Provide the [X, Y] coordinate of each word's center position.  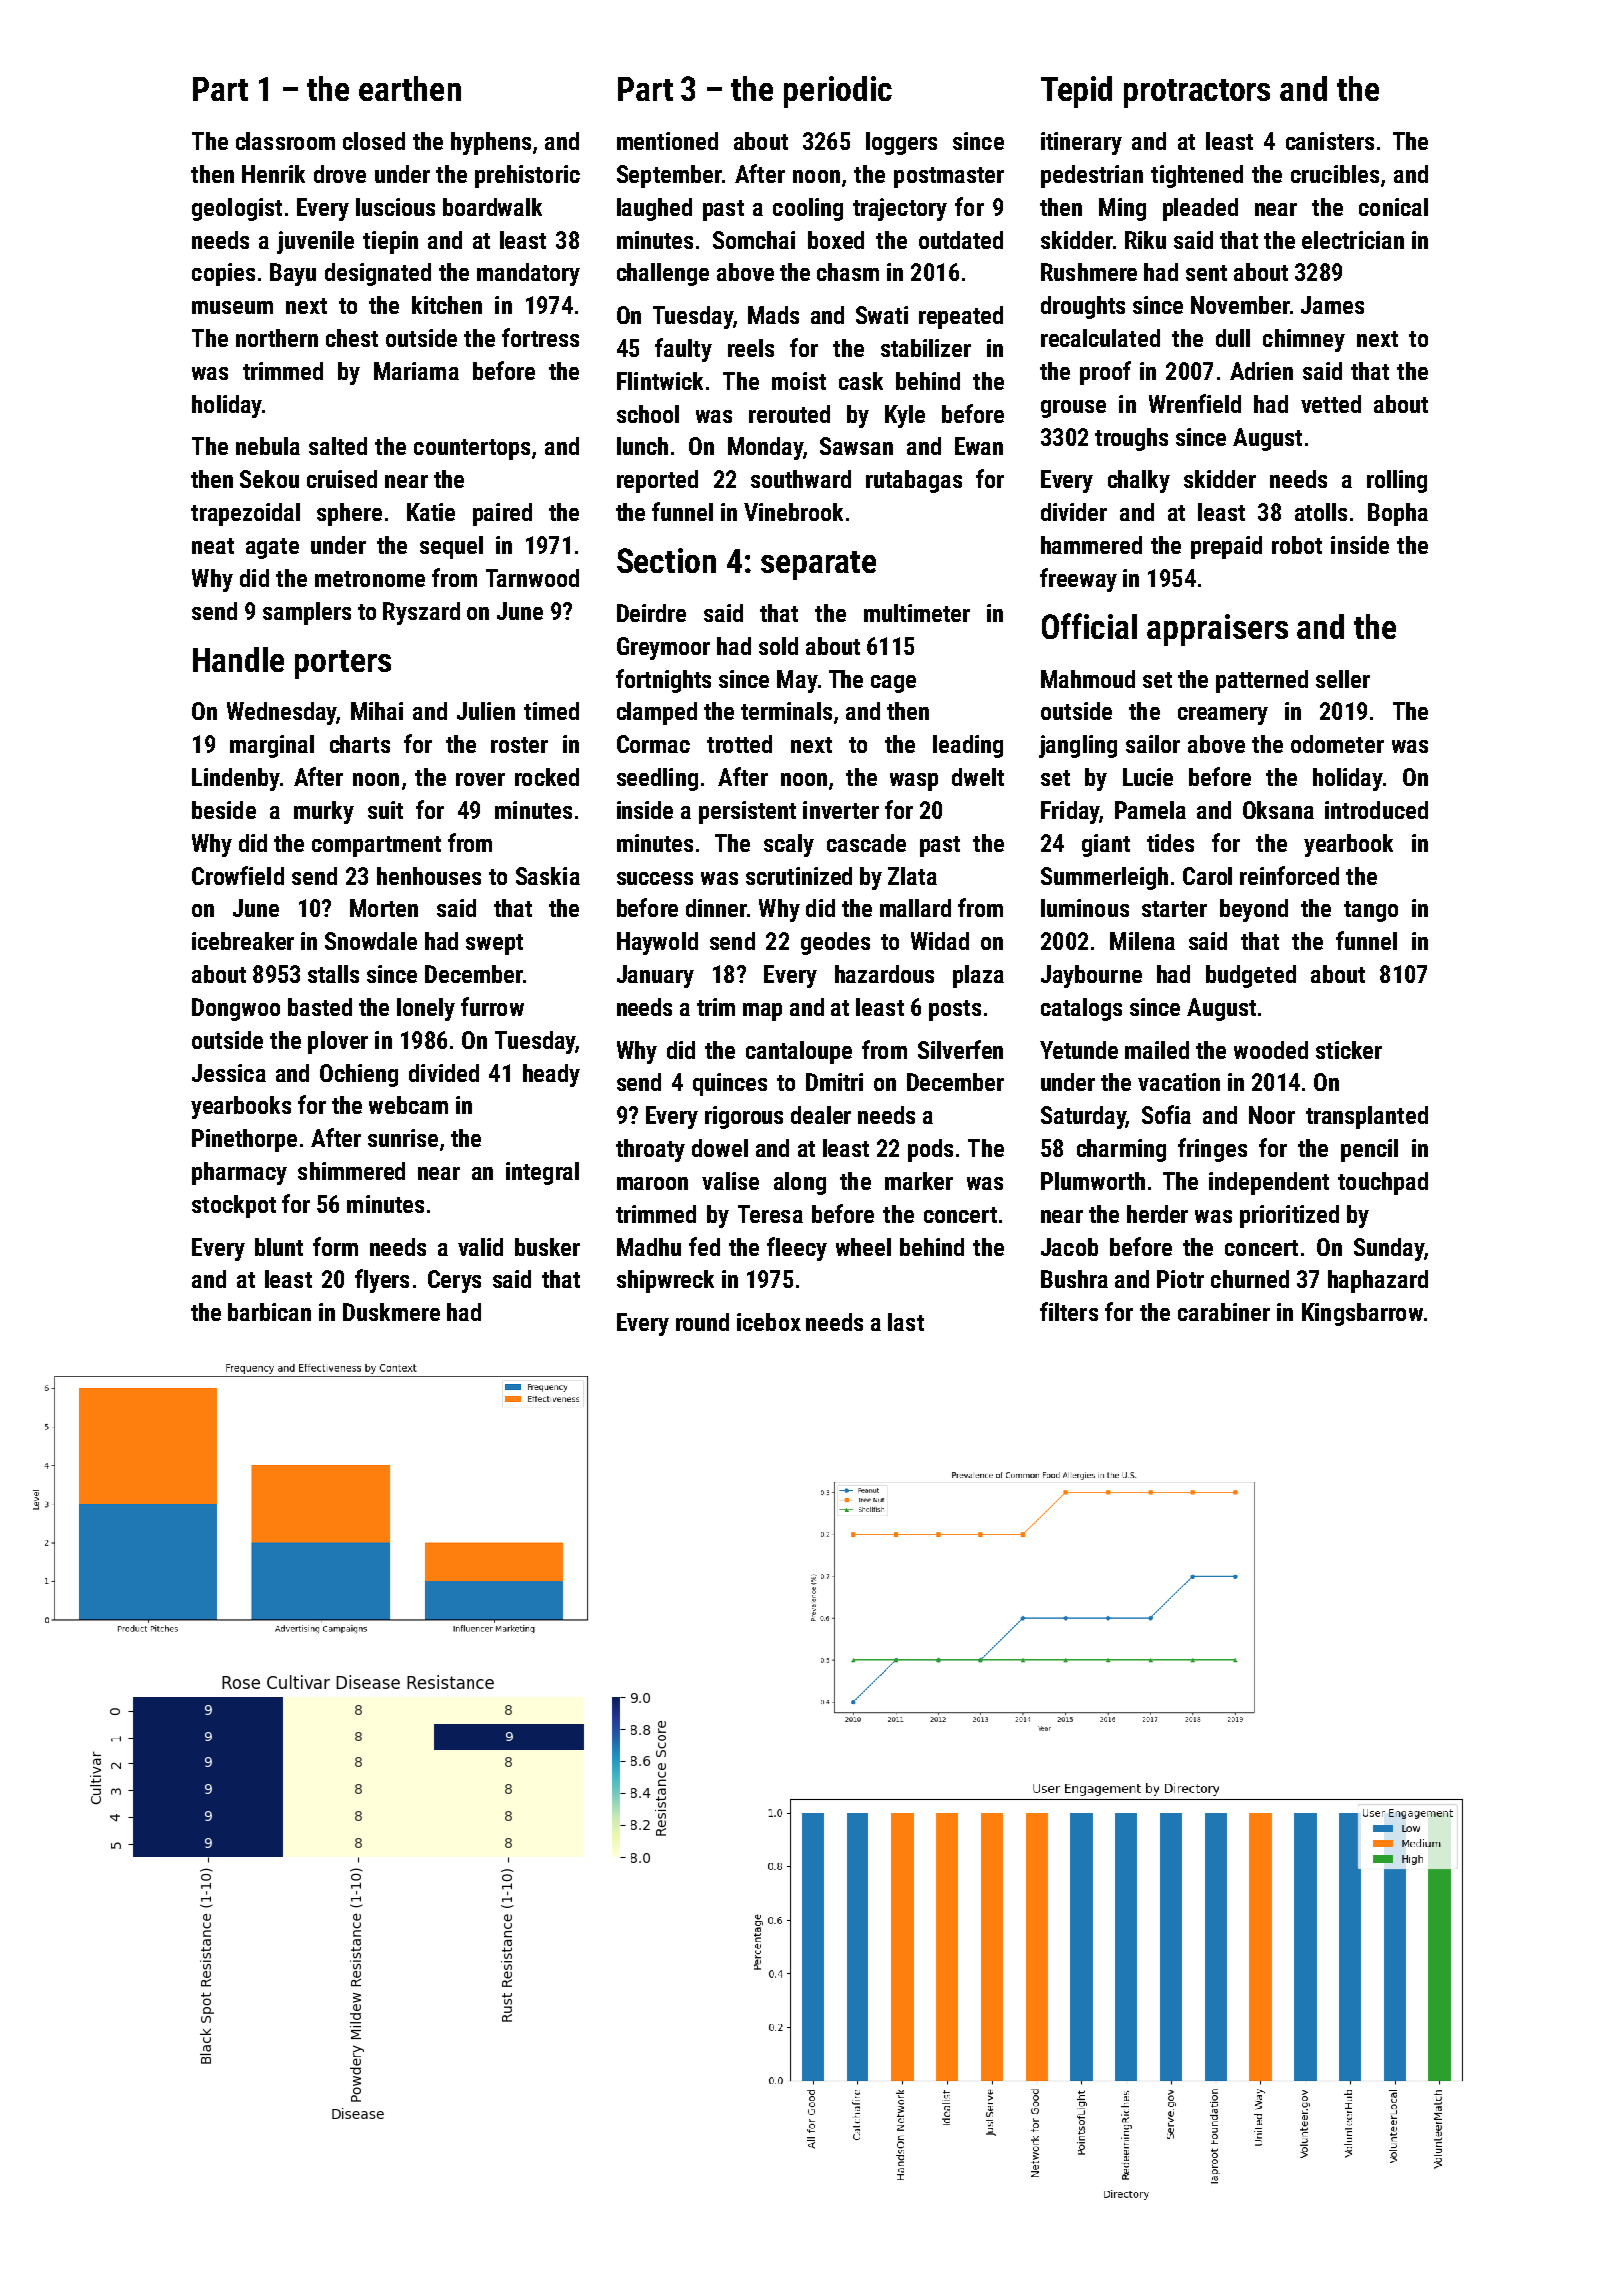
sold [778, 646]
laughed [654, 209]
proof [1105, 373]
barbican [269, 1312]
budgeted [1251, 976]
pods [930, 1150]
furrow [492, 1006]
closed [374, 141]
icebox [769, 1322]
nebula [268, 446]
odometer [1337, 744]
